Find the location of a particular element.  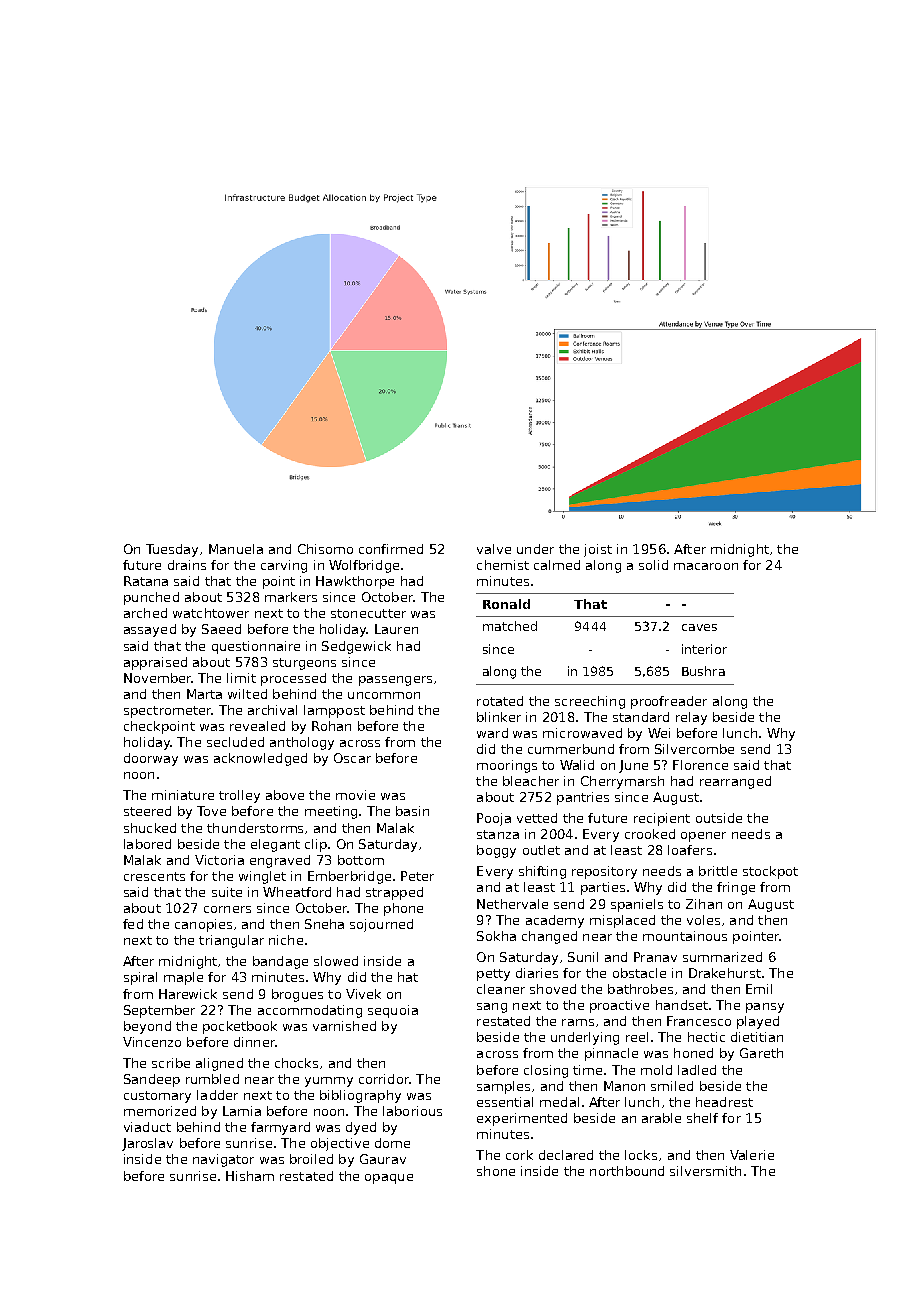

bibliography is located at coordinates (360, 1096).
